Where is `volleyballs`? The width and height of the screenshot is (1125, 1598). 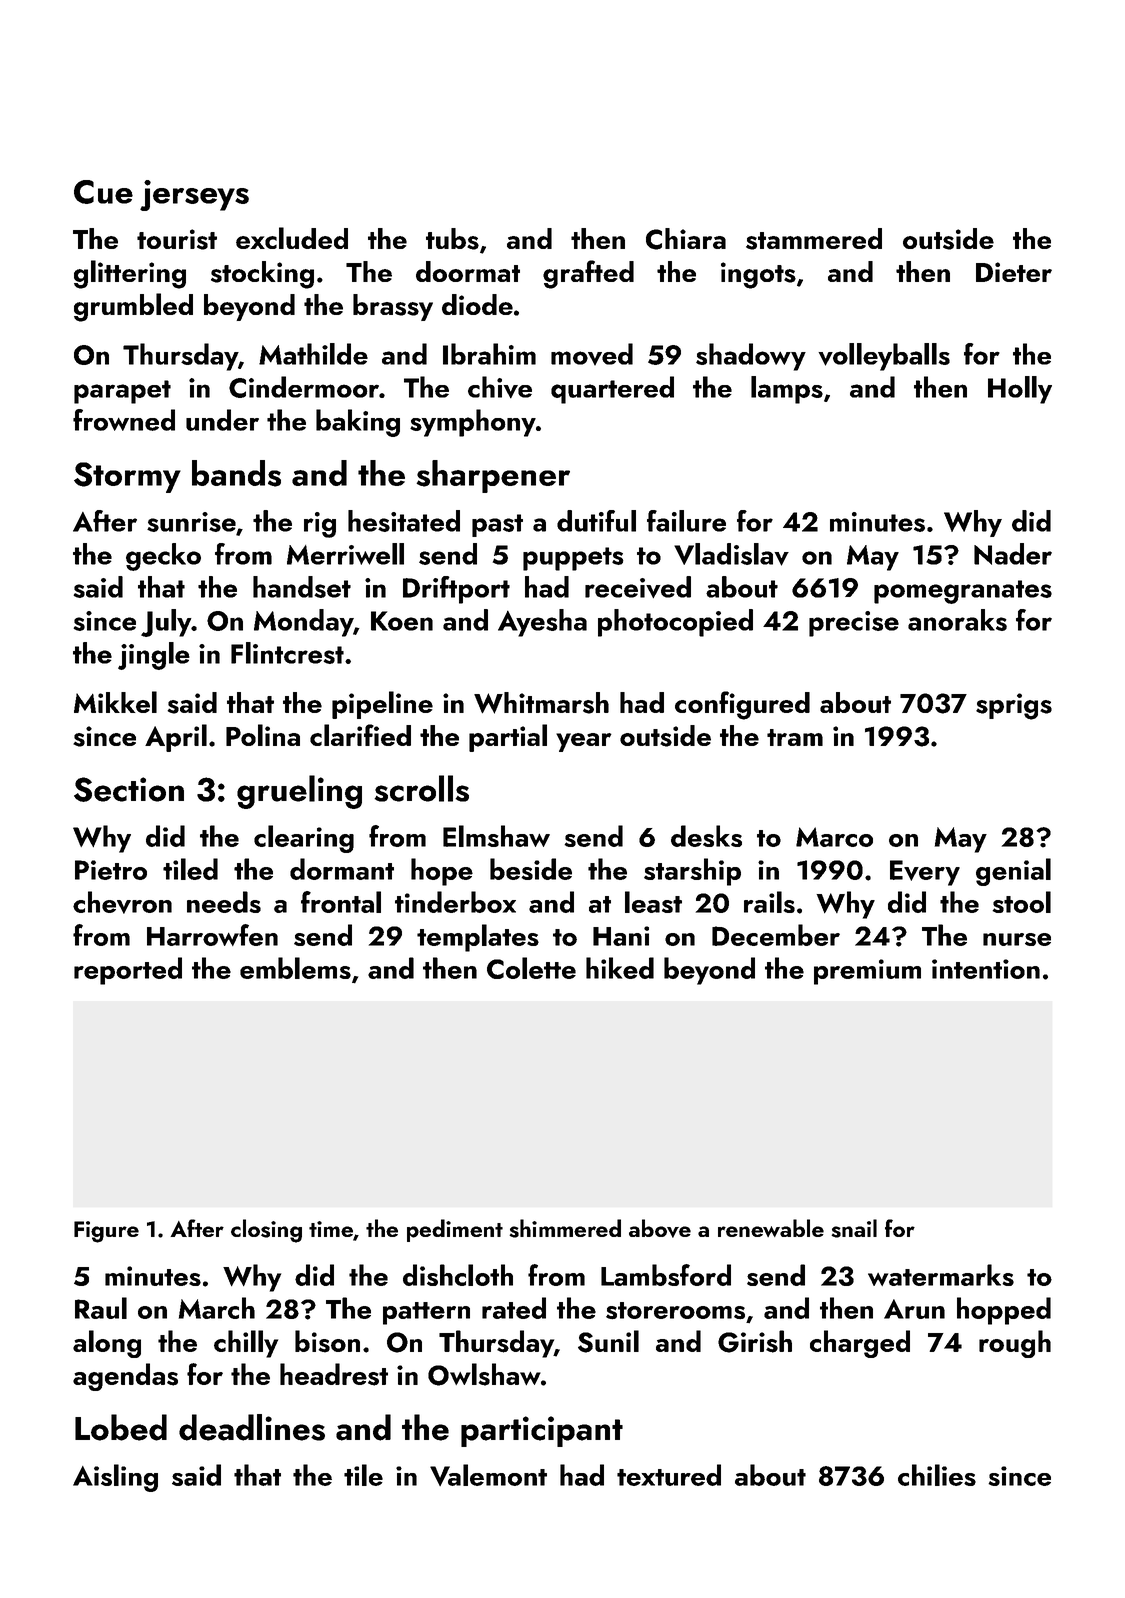 volleyballs is located at coordinates (884, 357).
